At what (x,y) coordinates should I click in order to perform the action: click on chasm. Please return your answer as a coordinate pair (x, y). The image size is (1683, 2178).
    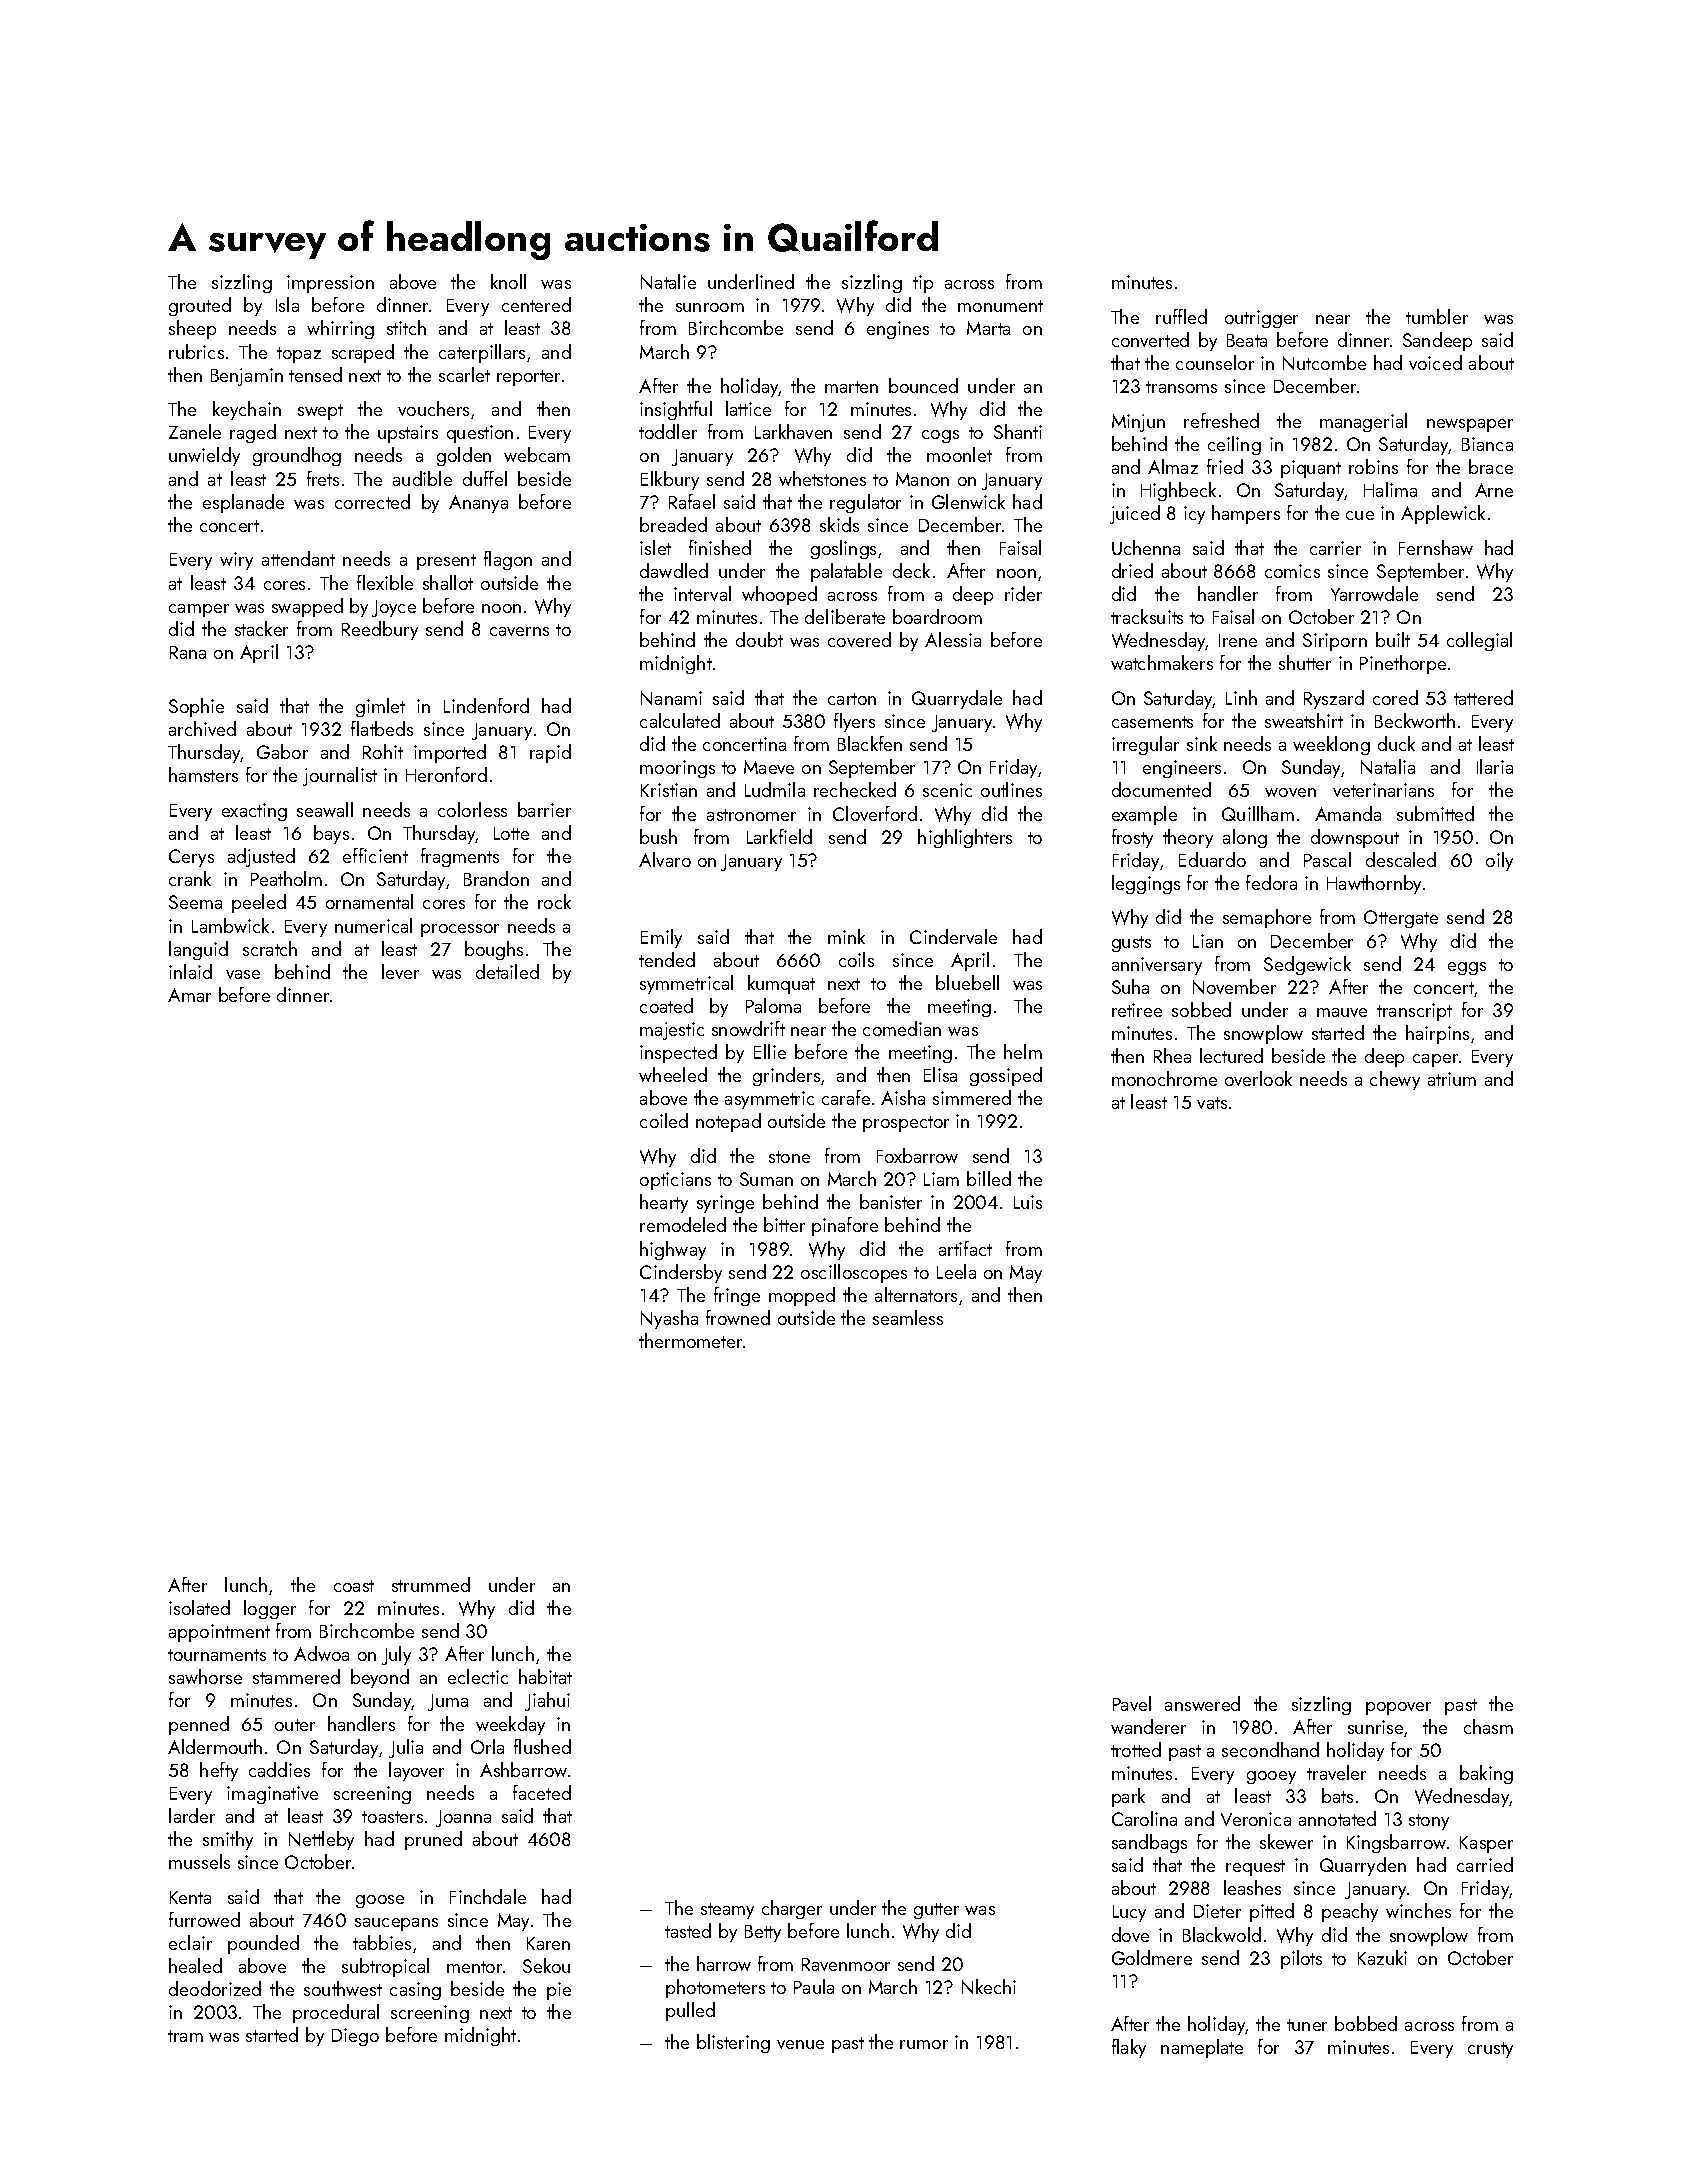
    Looking at the image, I should click on (1488, 1726).
